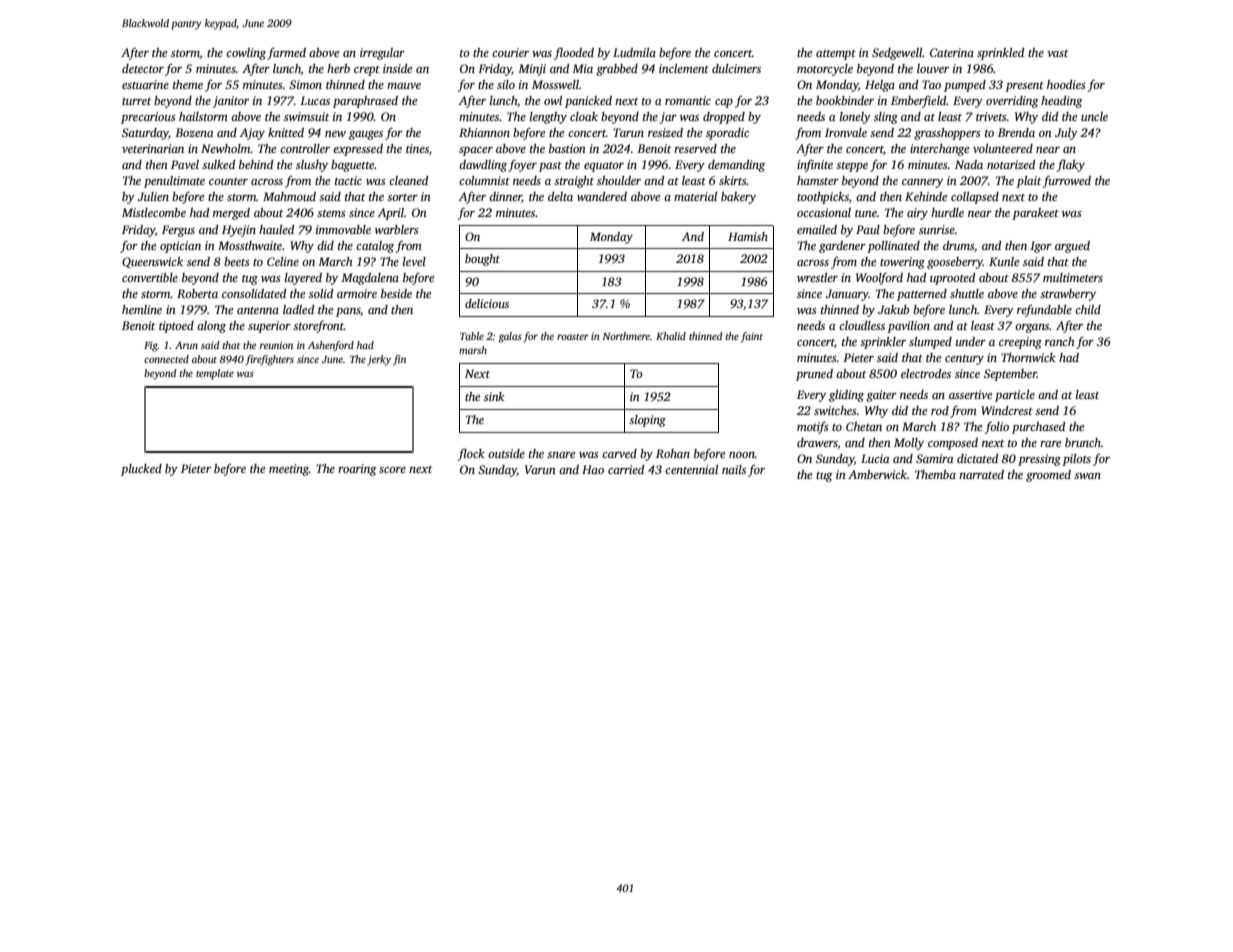 This screenshot has width=1233, height=952. I want to click on sink, so click(494, 396).
